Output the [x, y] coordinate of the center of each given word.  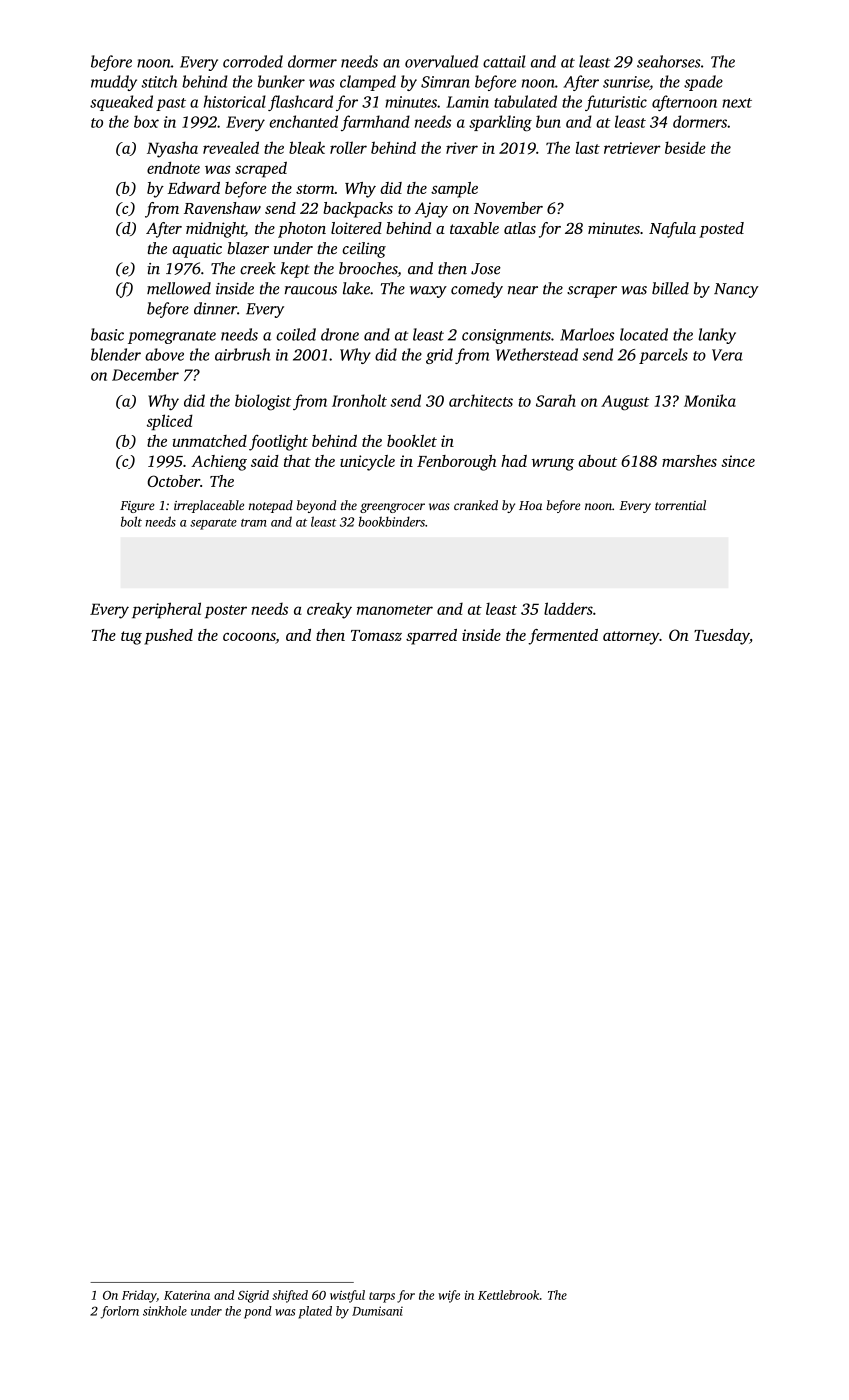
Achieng [219, 463]
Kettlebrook [508, 1295]
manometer [395, 610]
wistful [347, 1296]
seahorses [669, 61]
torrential [680, 505]
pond [258, 1312]
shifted [290, 1296]
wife [449, 1296]
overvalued [441, 61]
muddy [114, 83]
